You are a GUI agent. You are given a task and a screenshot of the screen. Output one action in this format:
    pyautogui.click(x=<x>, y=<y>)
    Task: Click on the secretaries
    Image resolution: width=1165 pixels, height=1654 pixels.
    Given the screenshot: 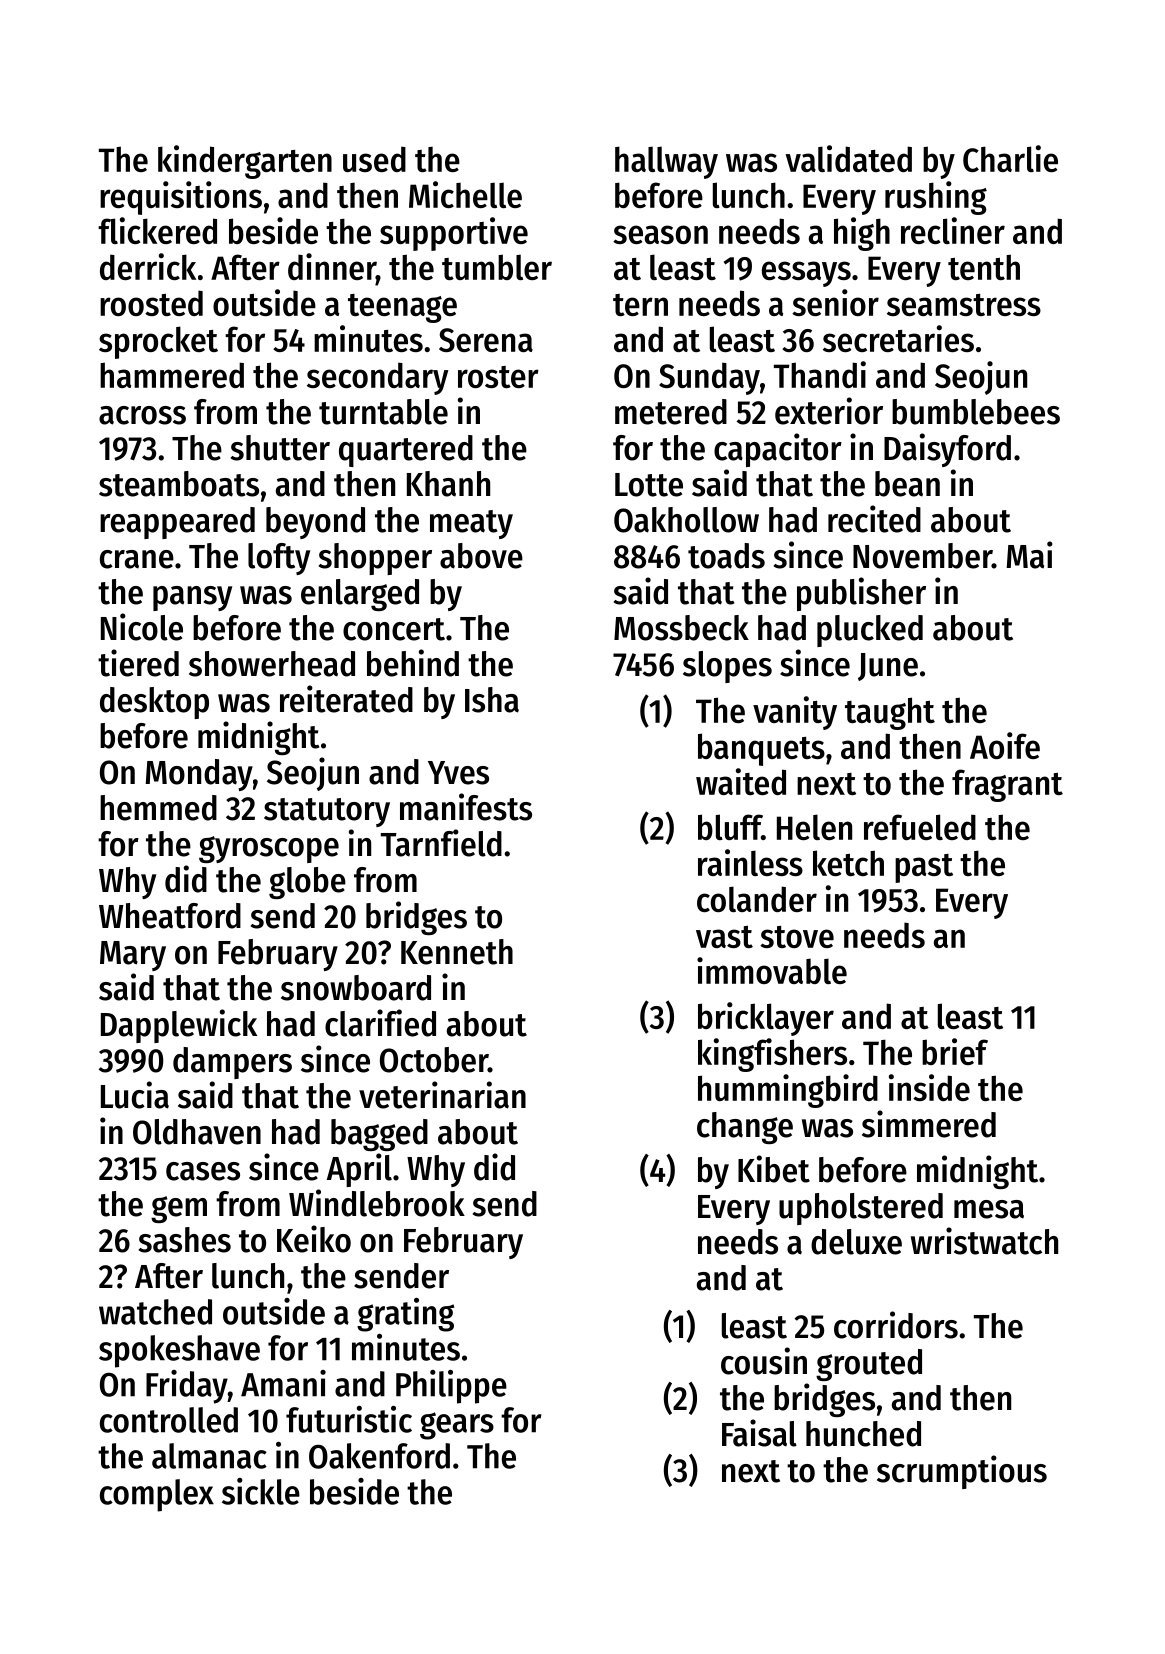 What is the action you would take?
    pyautogui.click(x=898, y=338)
